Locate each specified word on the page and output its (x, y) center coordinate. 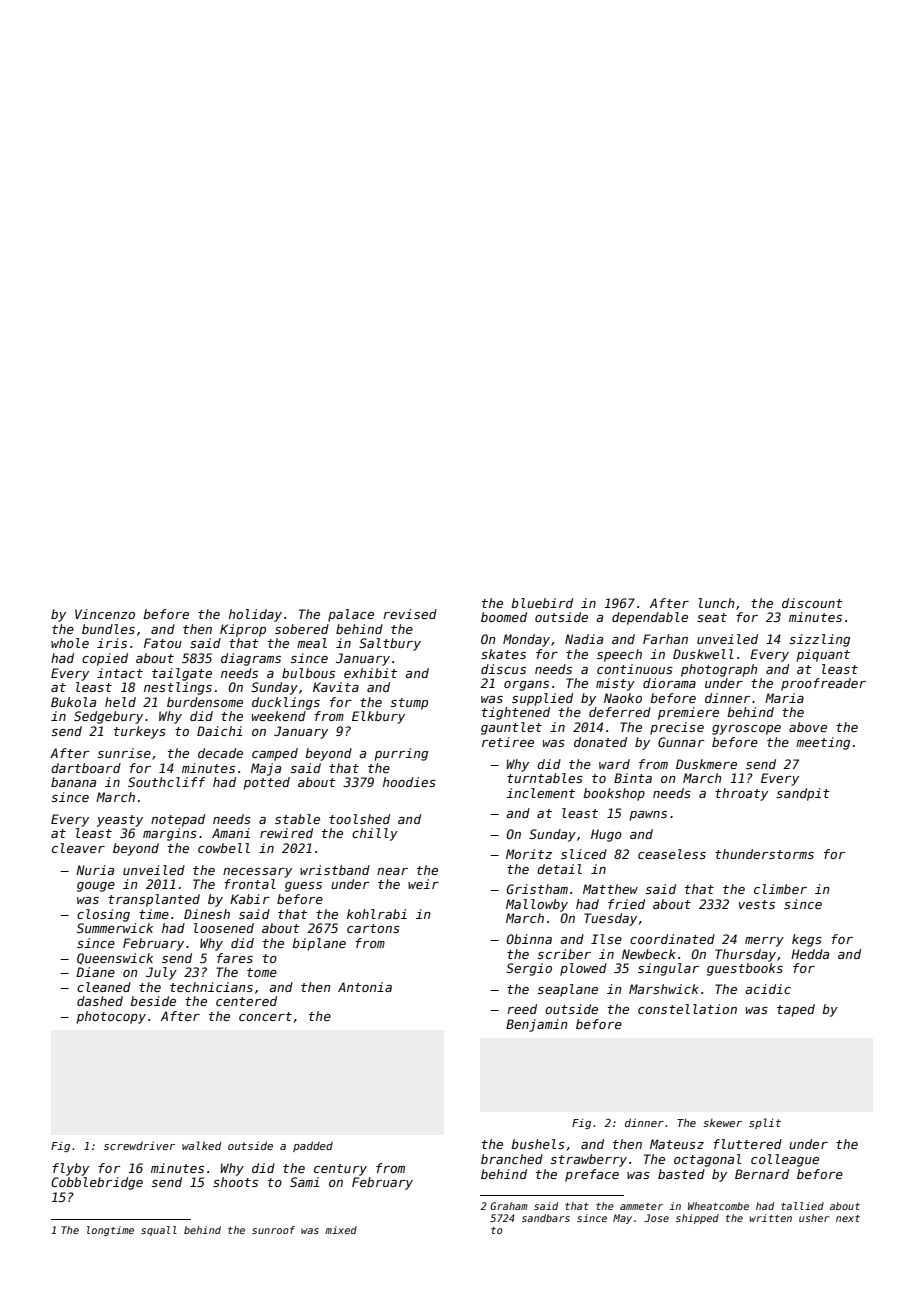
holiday (255, 615)
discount (812, 603)
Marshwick (664, 989)
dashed (100, 1001)
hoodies (409, 782)
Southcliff (166, 782)
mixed (341, 1230)
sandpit (803, 794)
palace (351, 615)
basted (681, 1174)
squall (159, 1231)
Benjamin (537, 1025)
